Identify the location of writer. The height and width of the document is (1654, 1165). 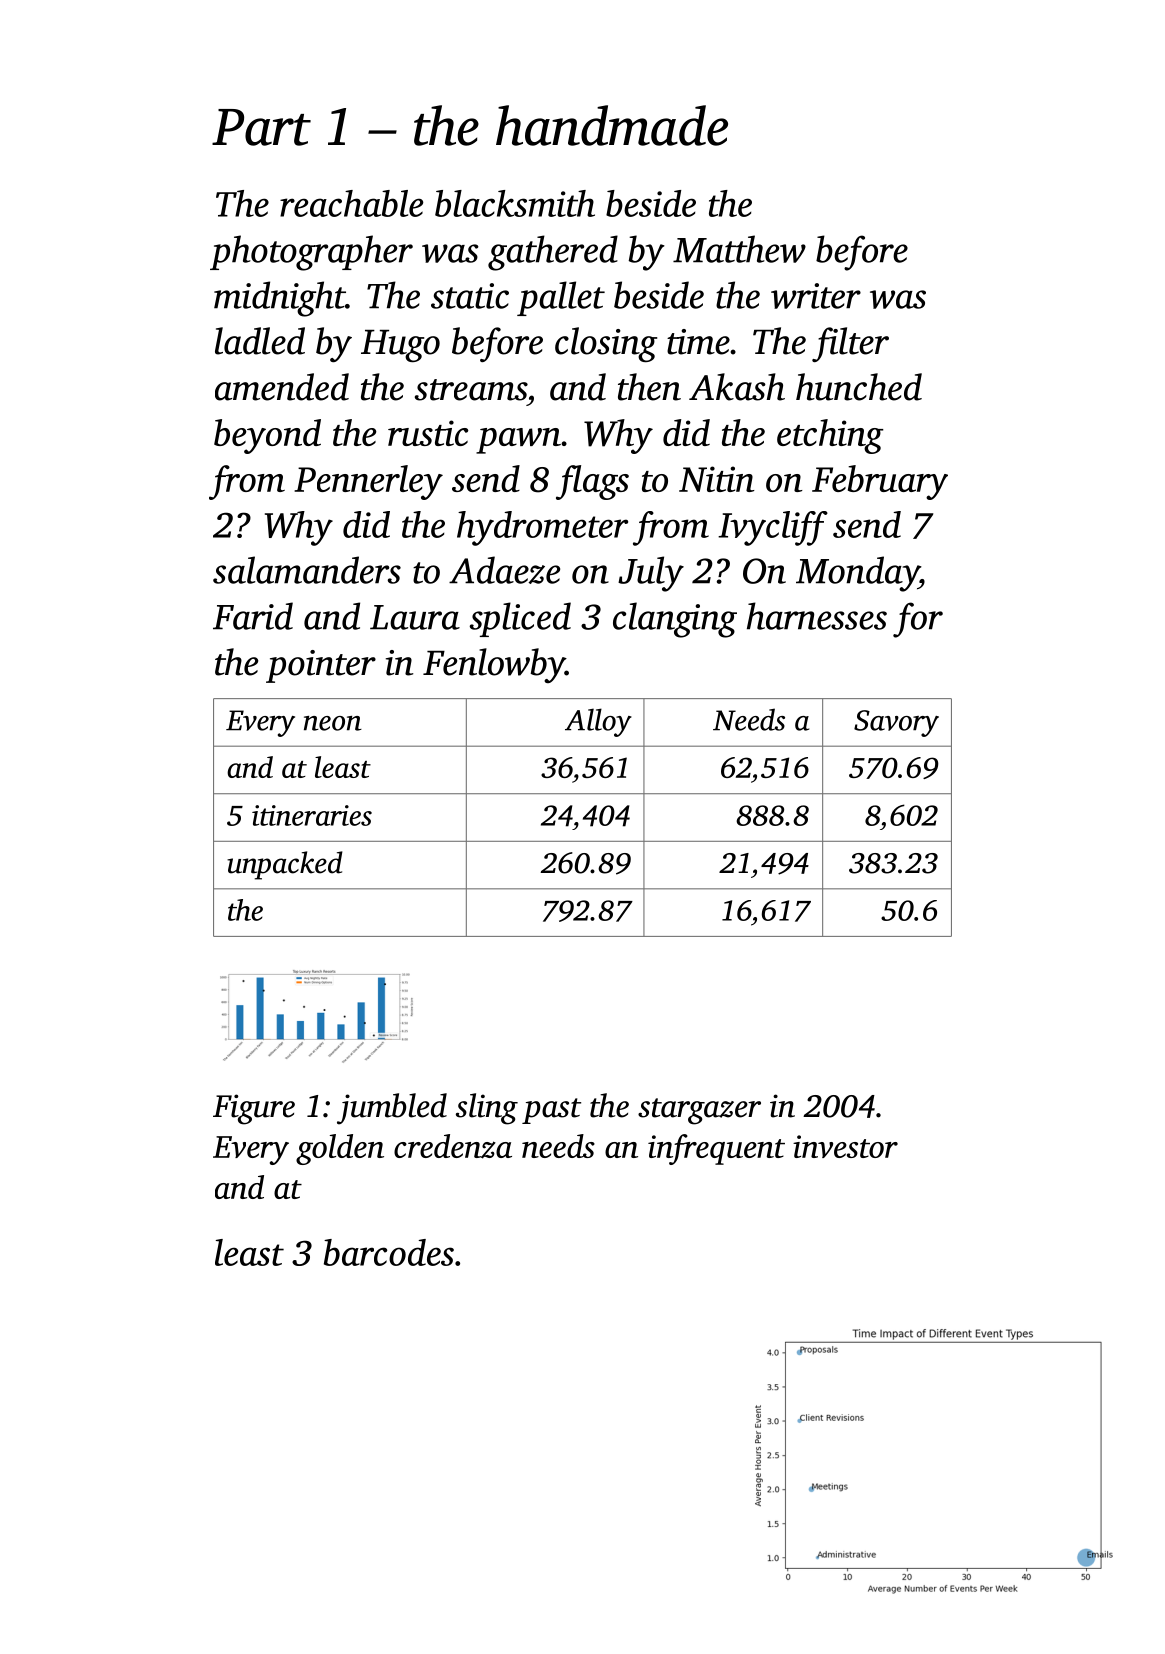
(816, 296).
